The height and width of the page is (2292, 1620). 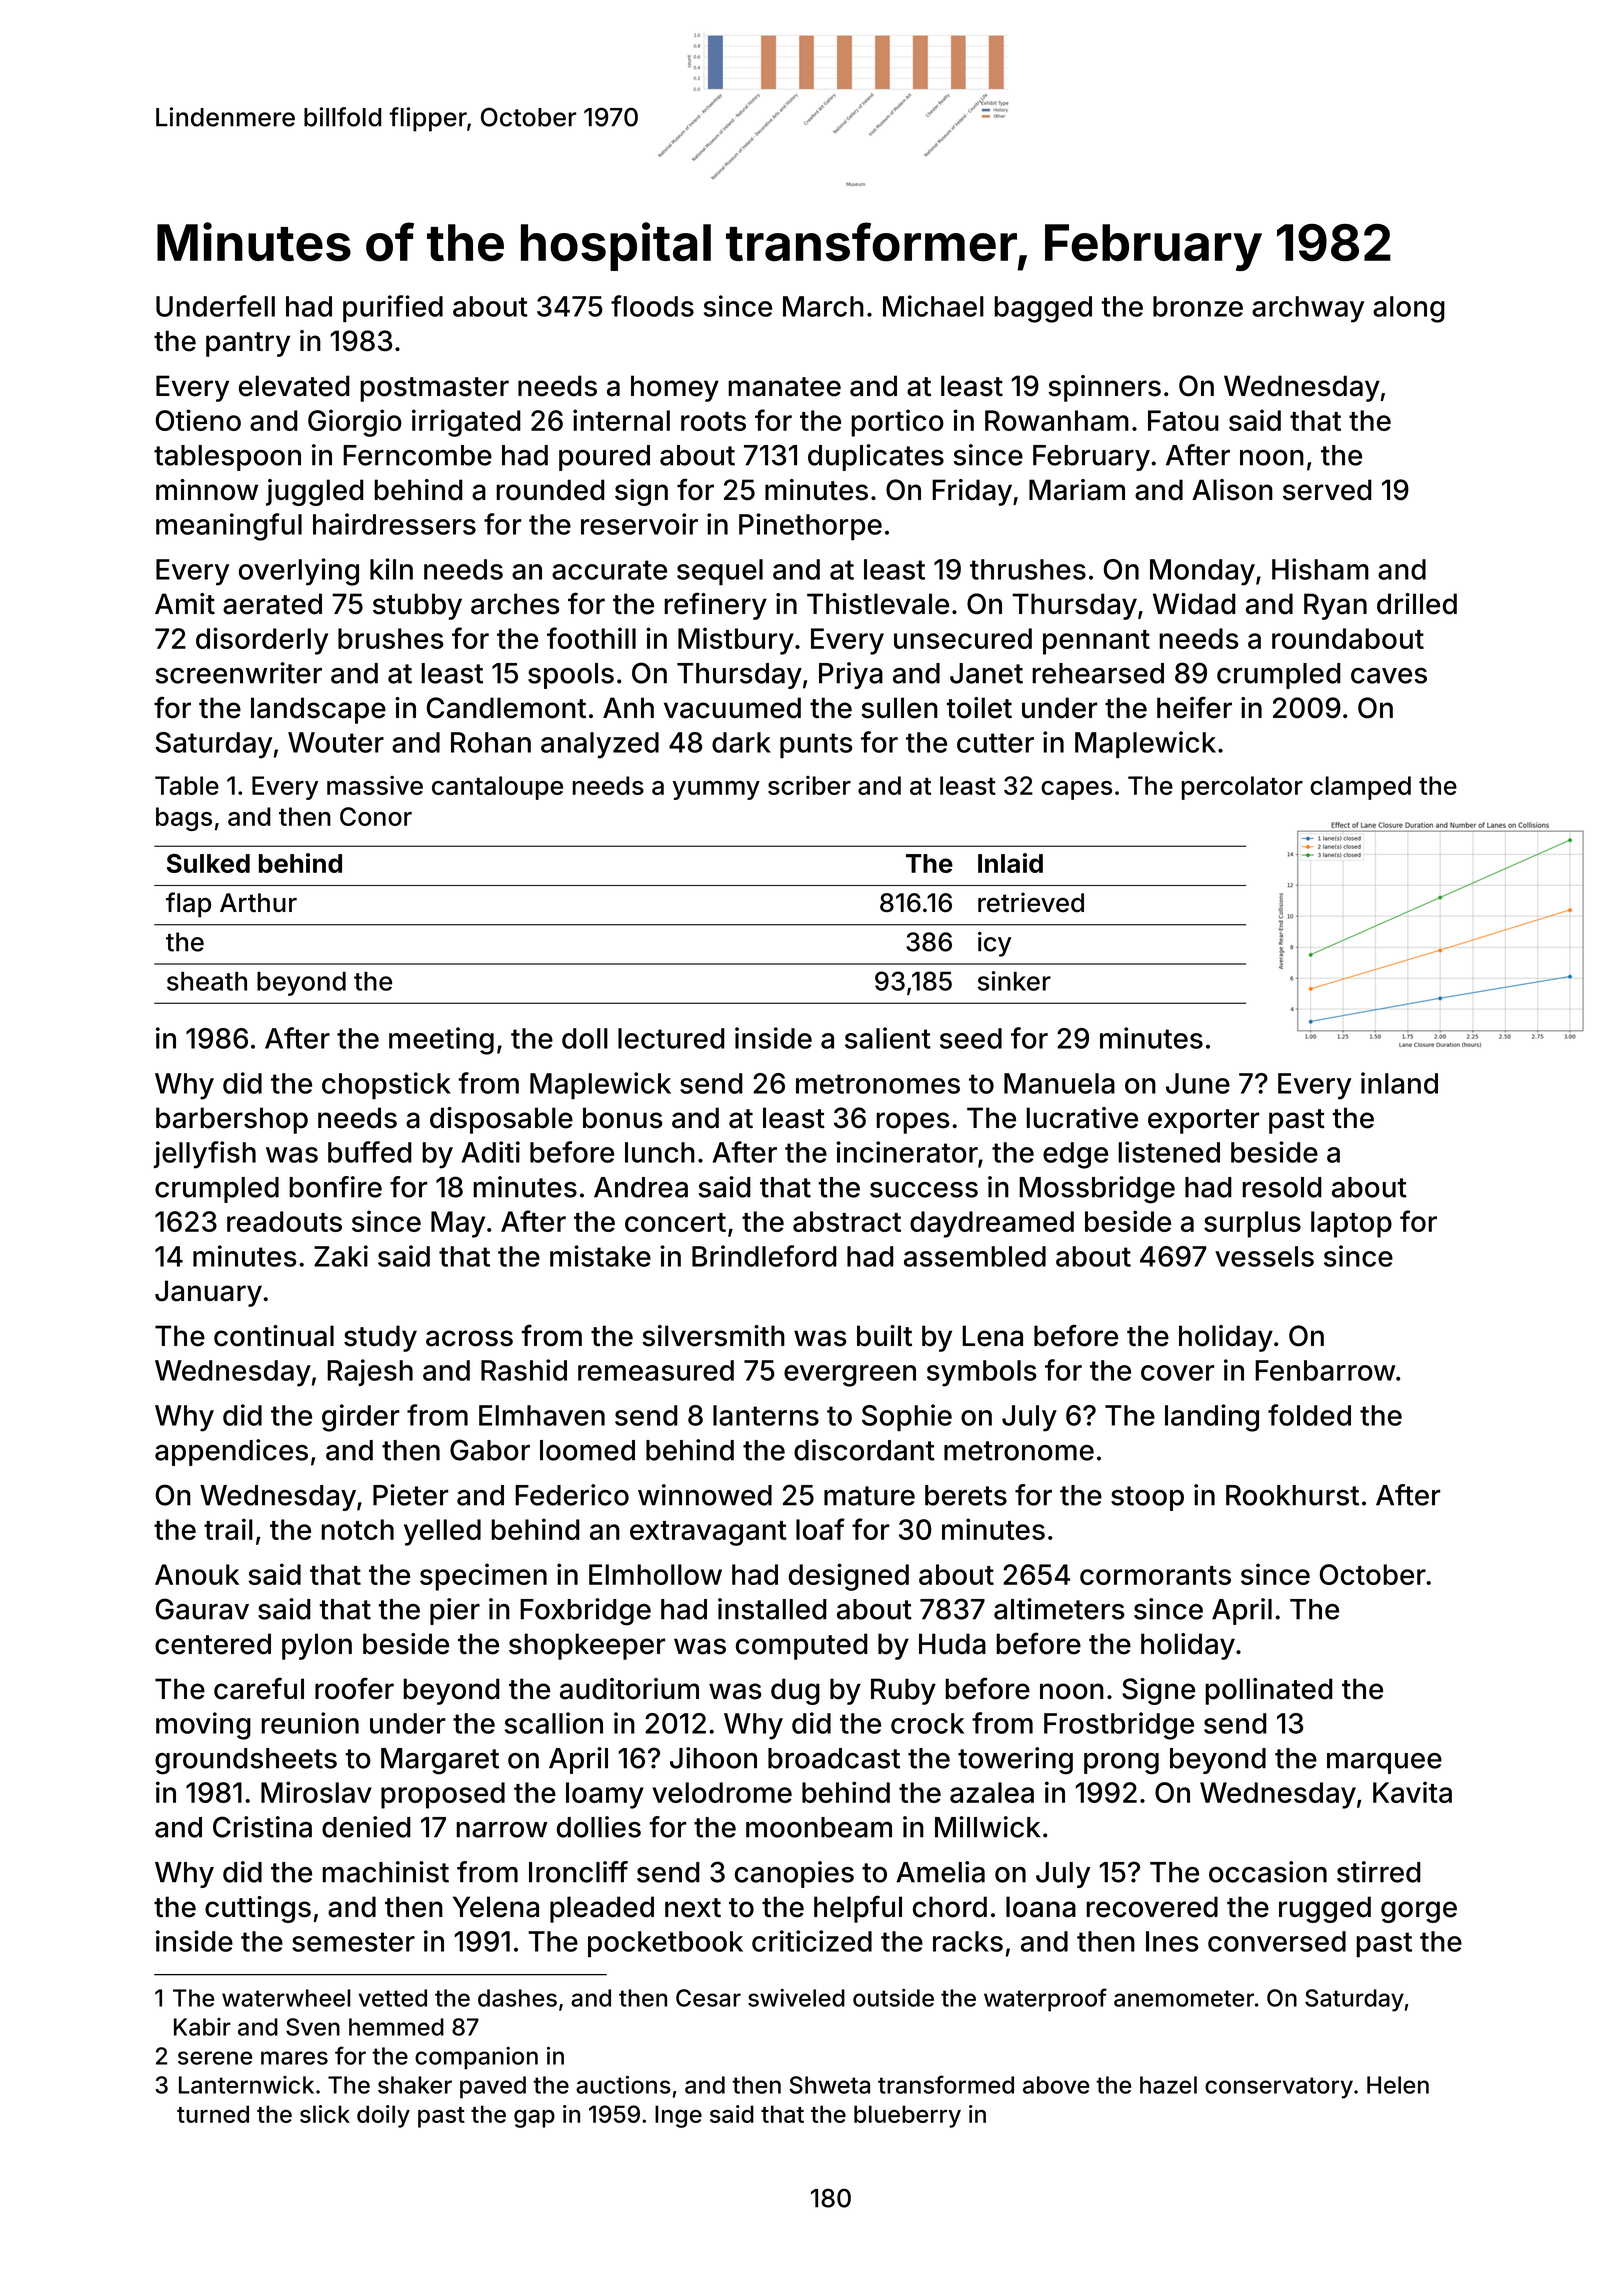 What do you see at coordinates (1351, 1224) in the page?
I see `laptop` at bounding box center [1351, 1224].
